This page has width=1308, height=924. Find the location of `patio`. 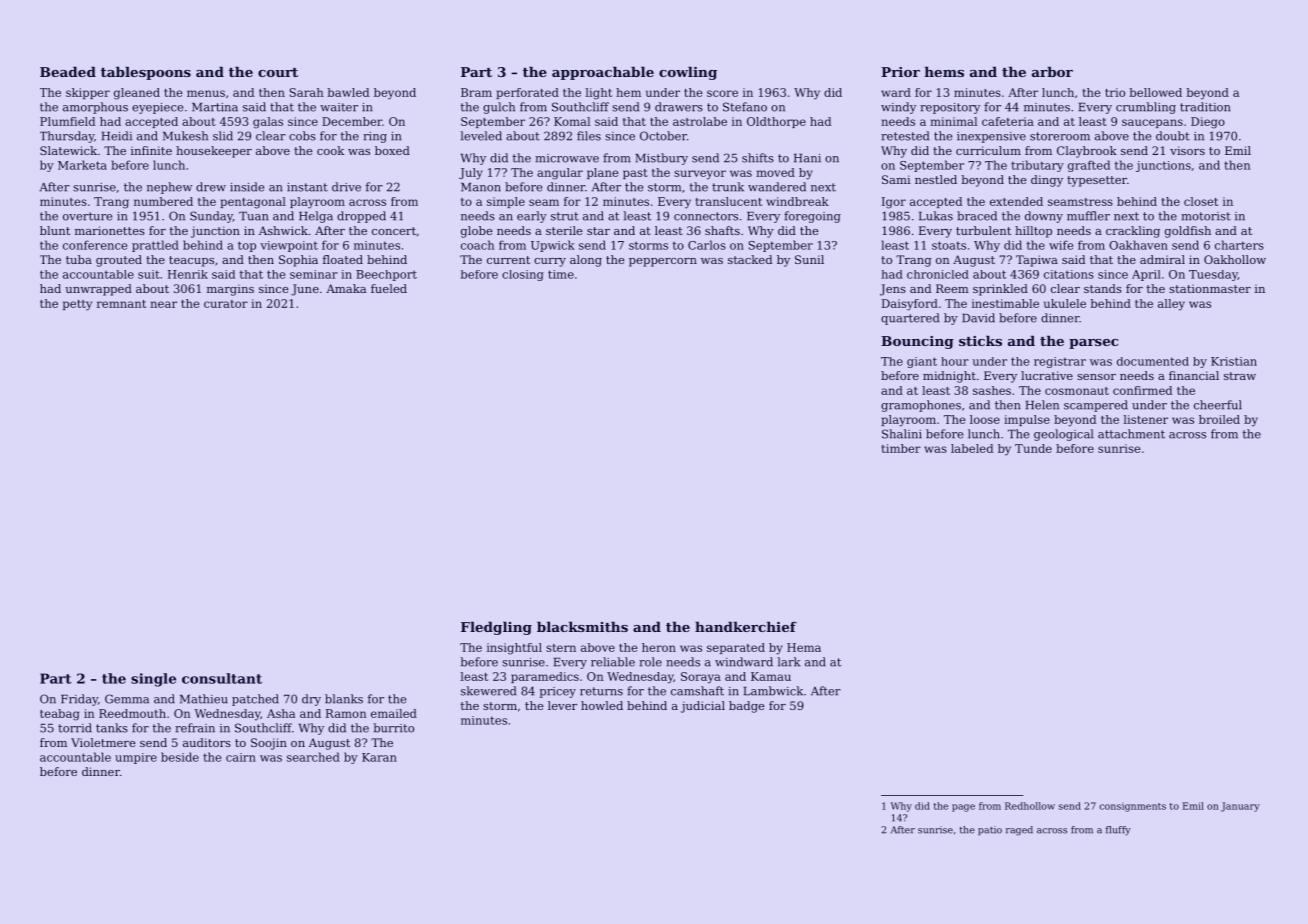

patio is located at coordinates (990, 830).
